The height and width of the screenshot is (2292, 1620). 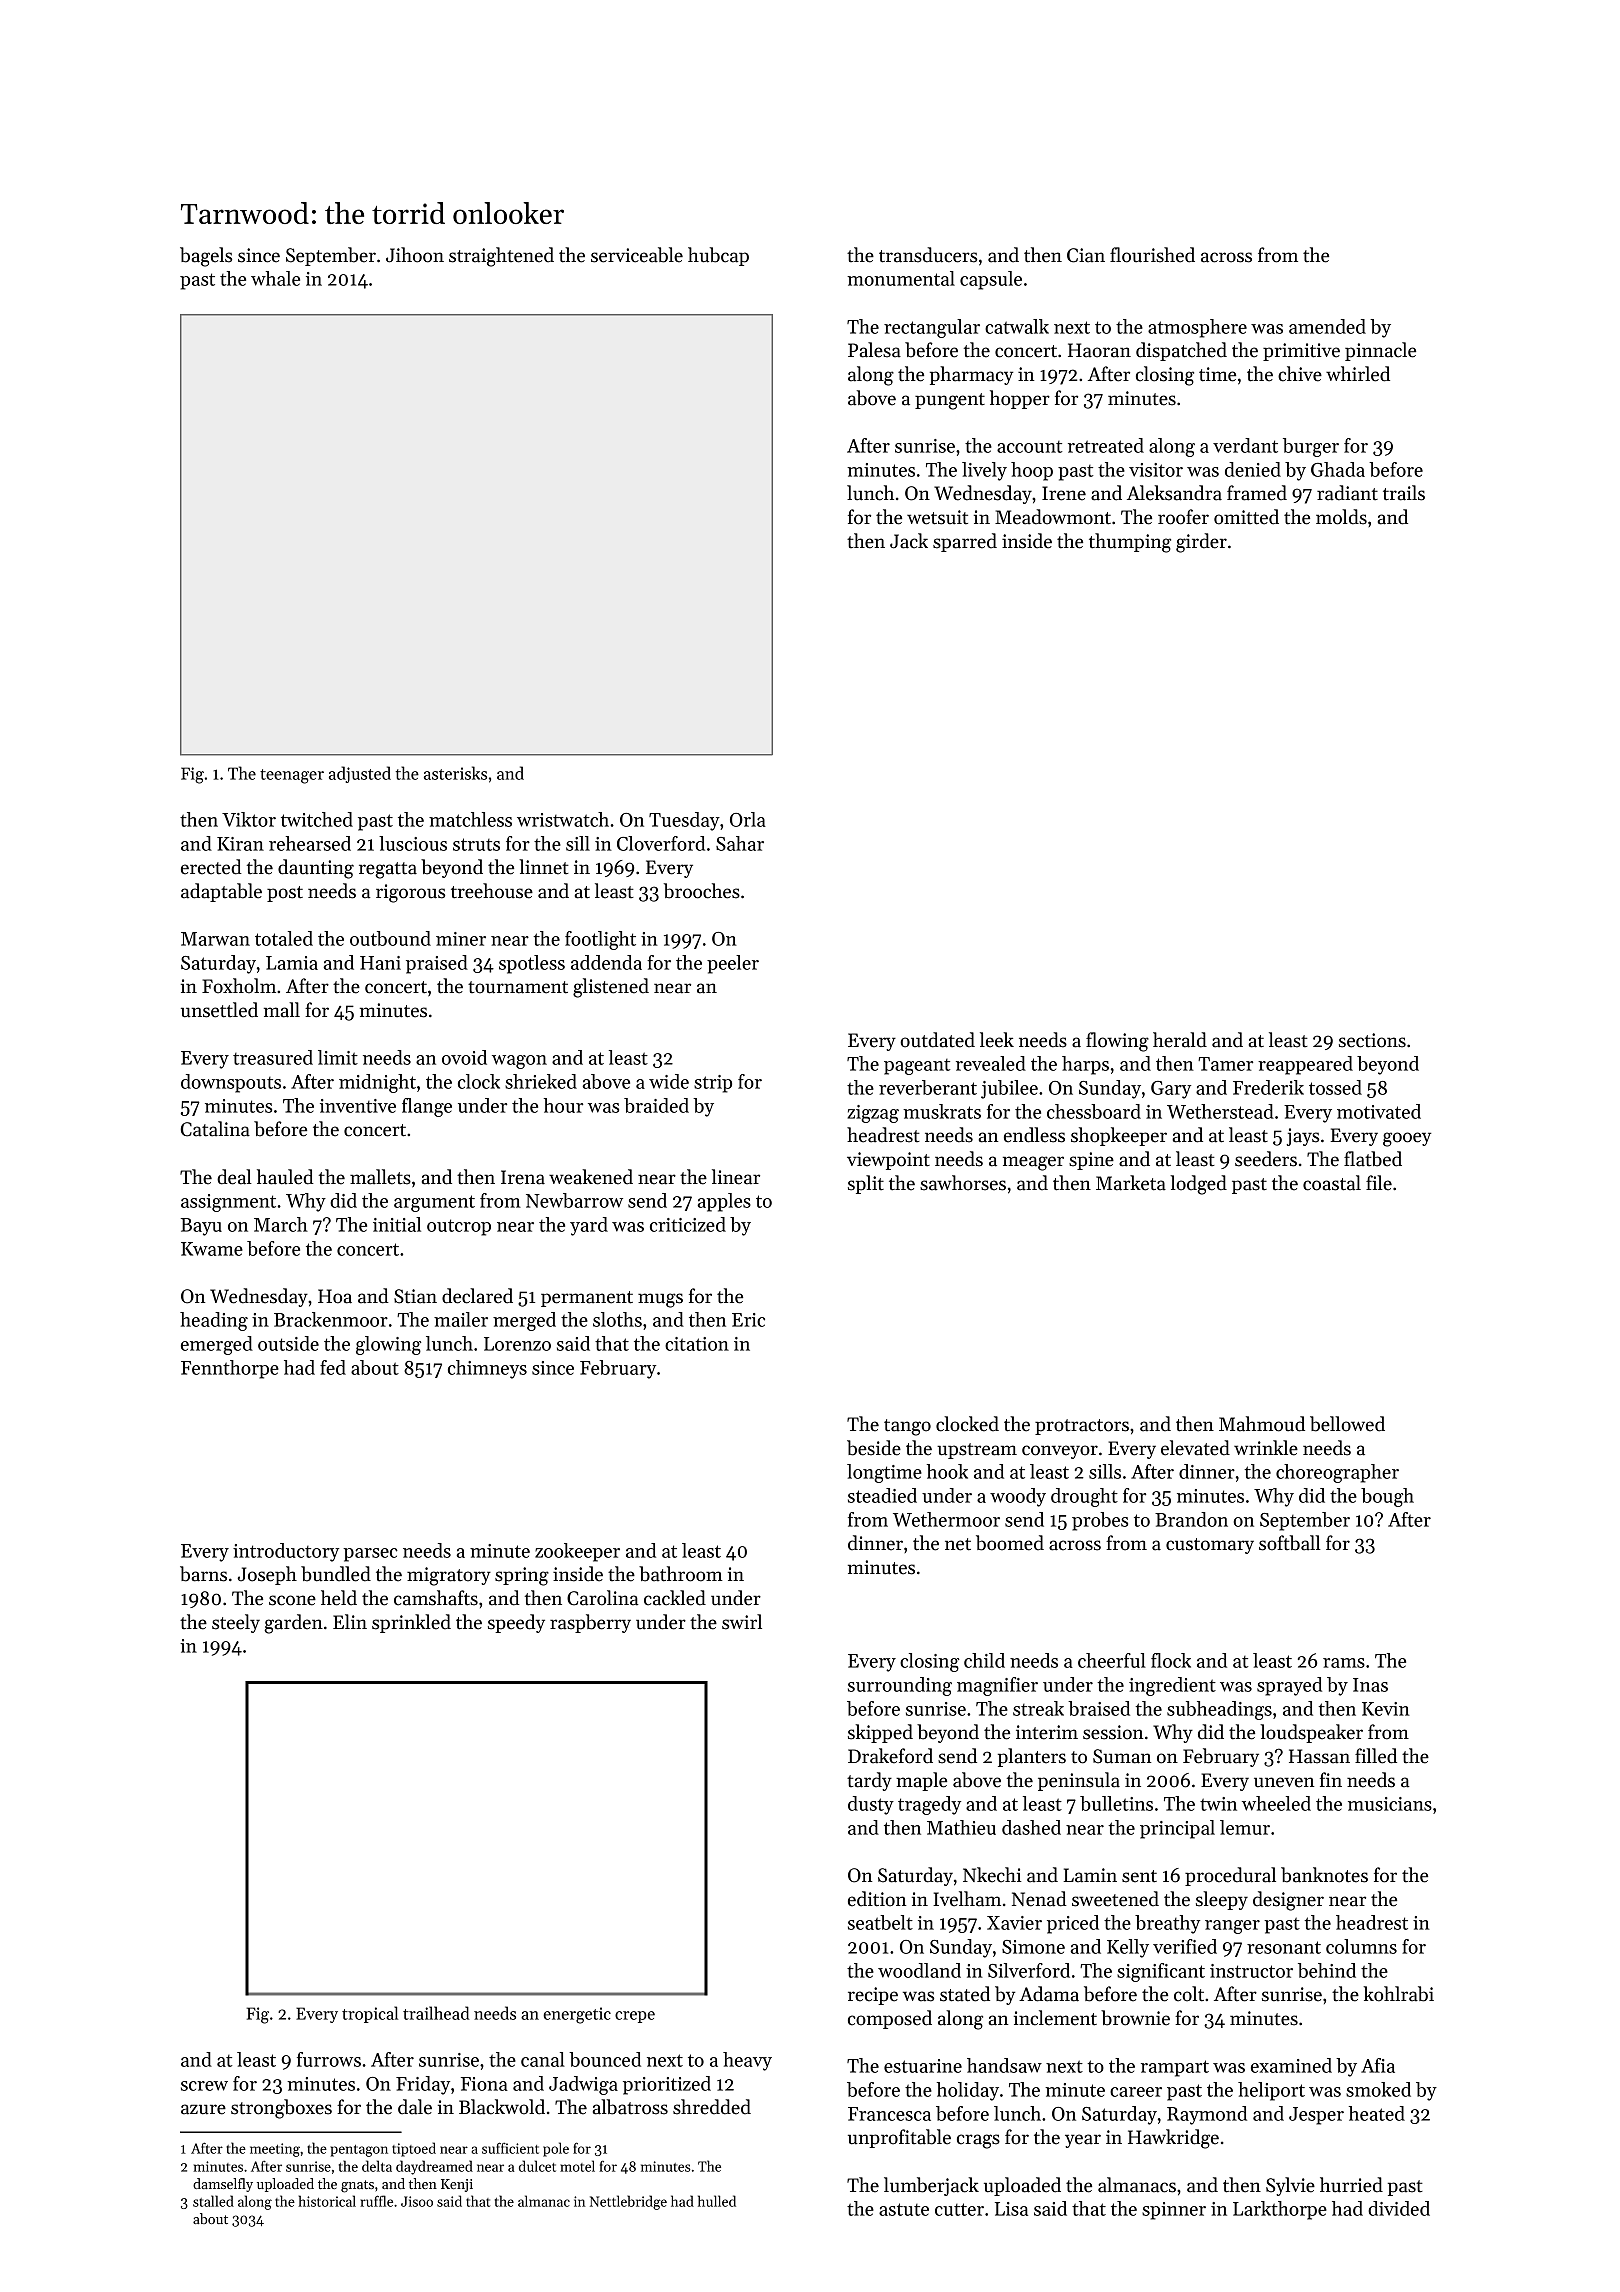 What do you see at coordinates (637, 255) in the screenshot?
I see `serviceable` at bounding box center [637, 255].
